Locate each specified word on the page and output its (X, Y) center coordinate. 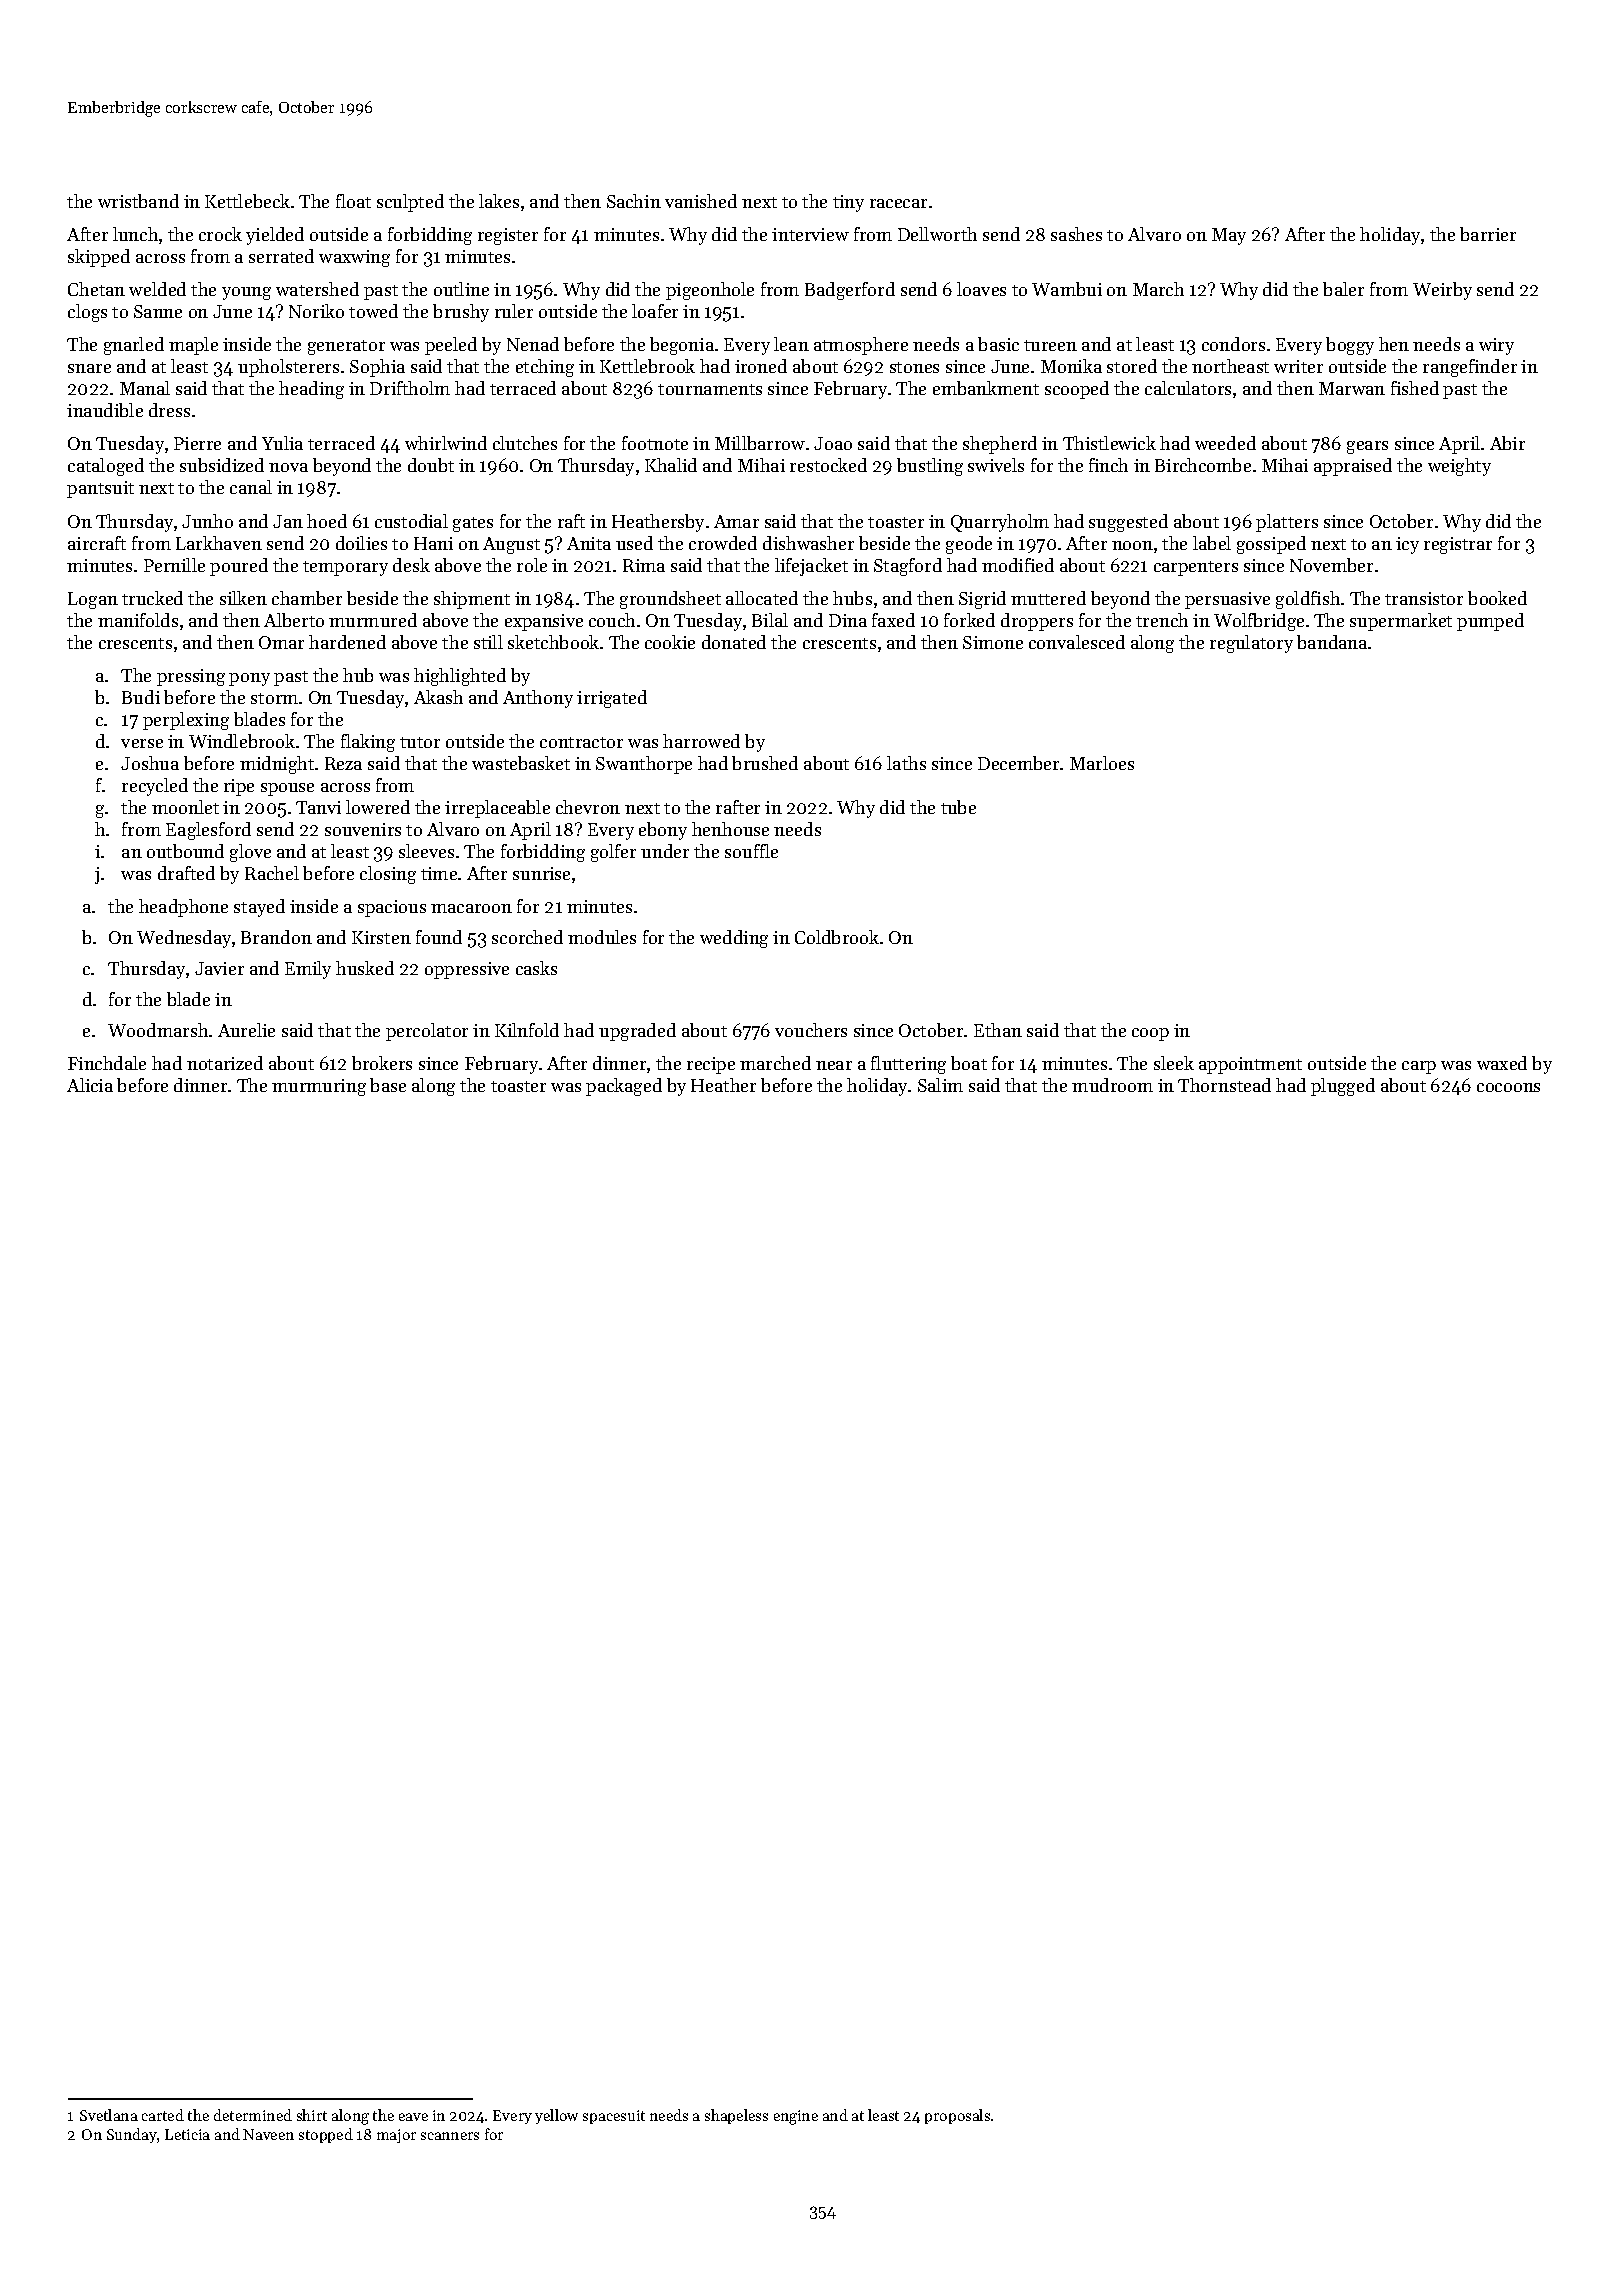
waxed (1502, 1063)
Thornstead (1224, 1085)
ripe (239, 787)
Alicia (90, 1085)
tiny (848, 203)
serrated (281, 256)
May (1229, 236)
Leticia (187, 2134)
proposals (957, 2116)
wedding (734, 939)
